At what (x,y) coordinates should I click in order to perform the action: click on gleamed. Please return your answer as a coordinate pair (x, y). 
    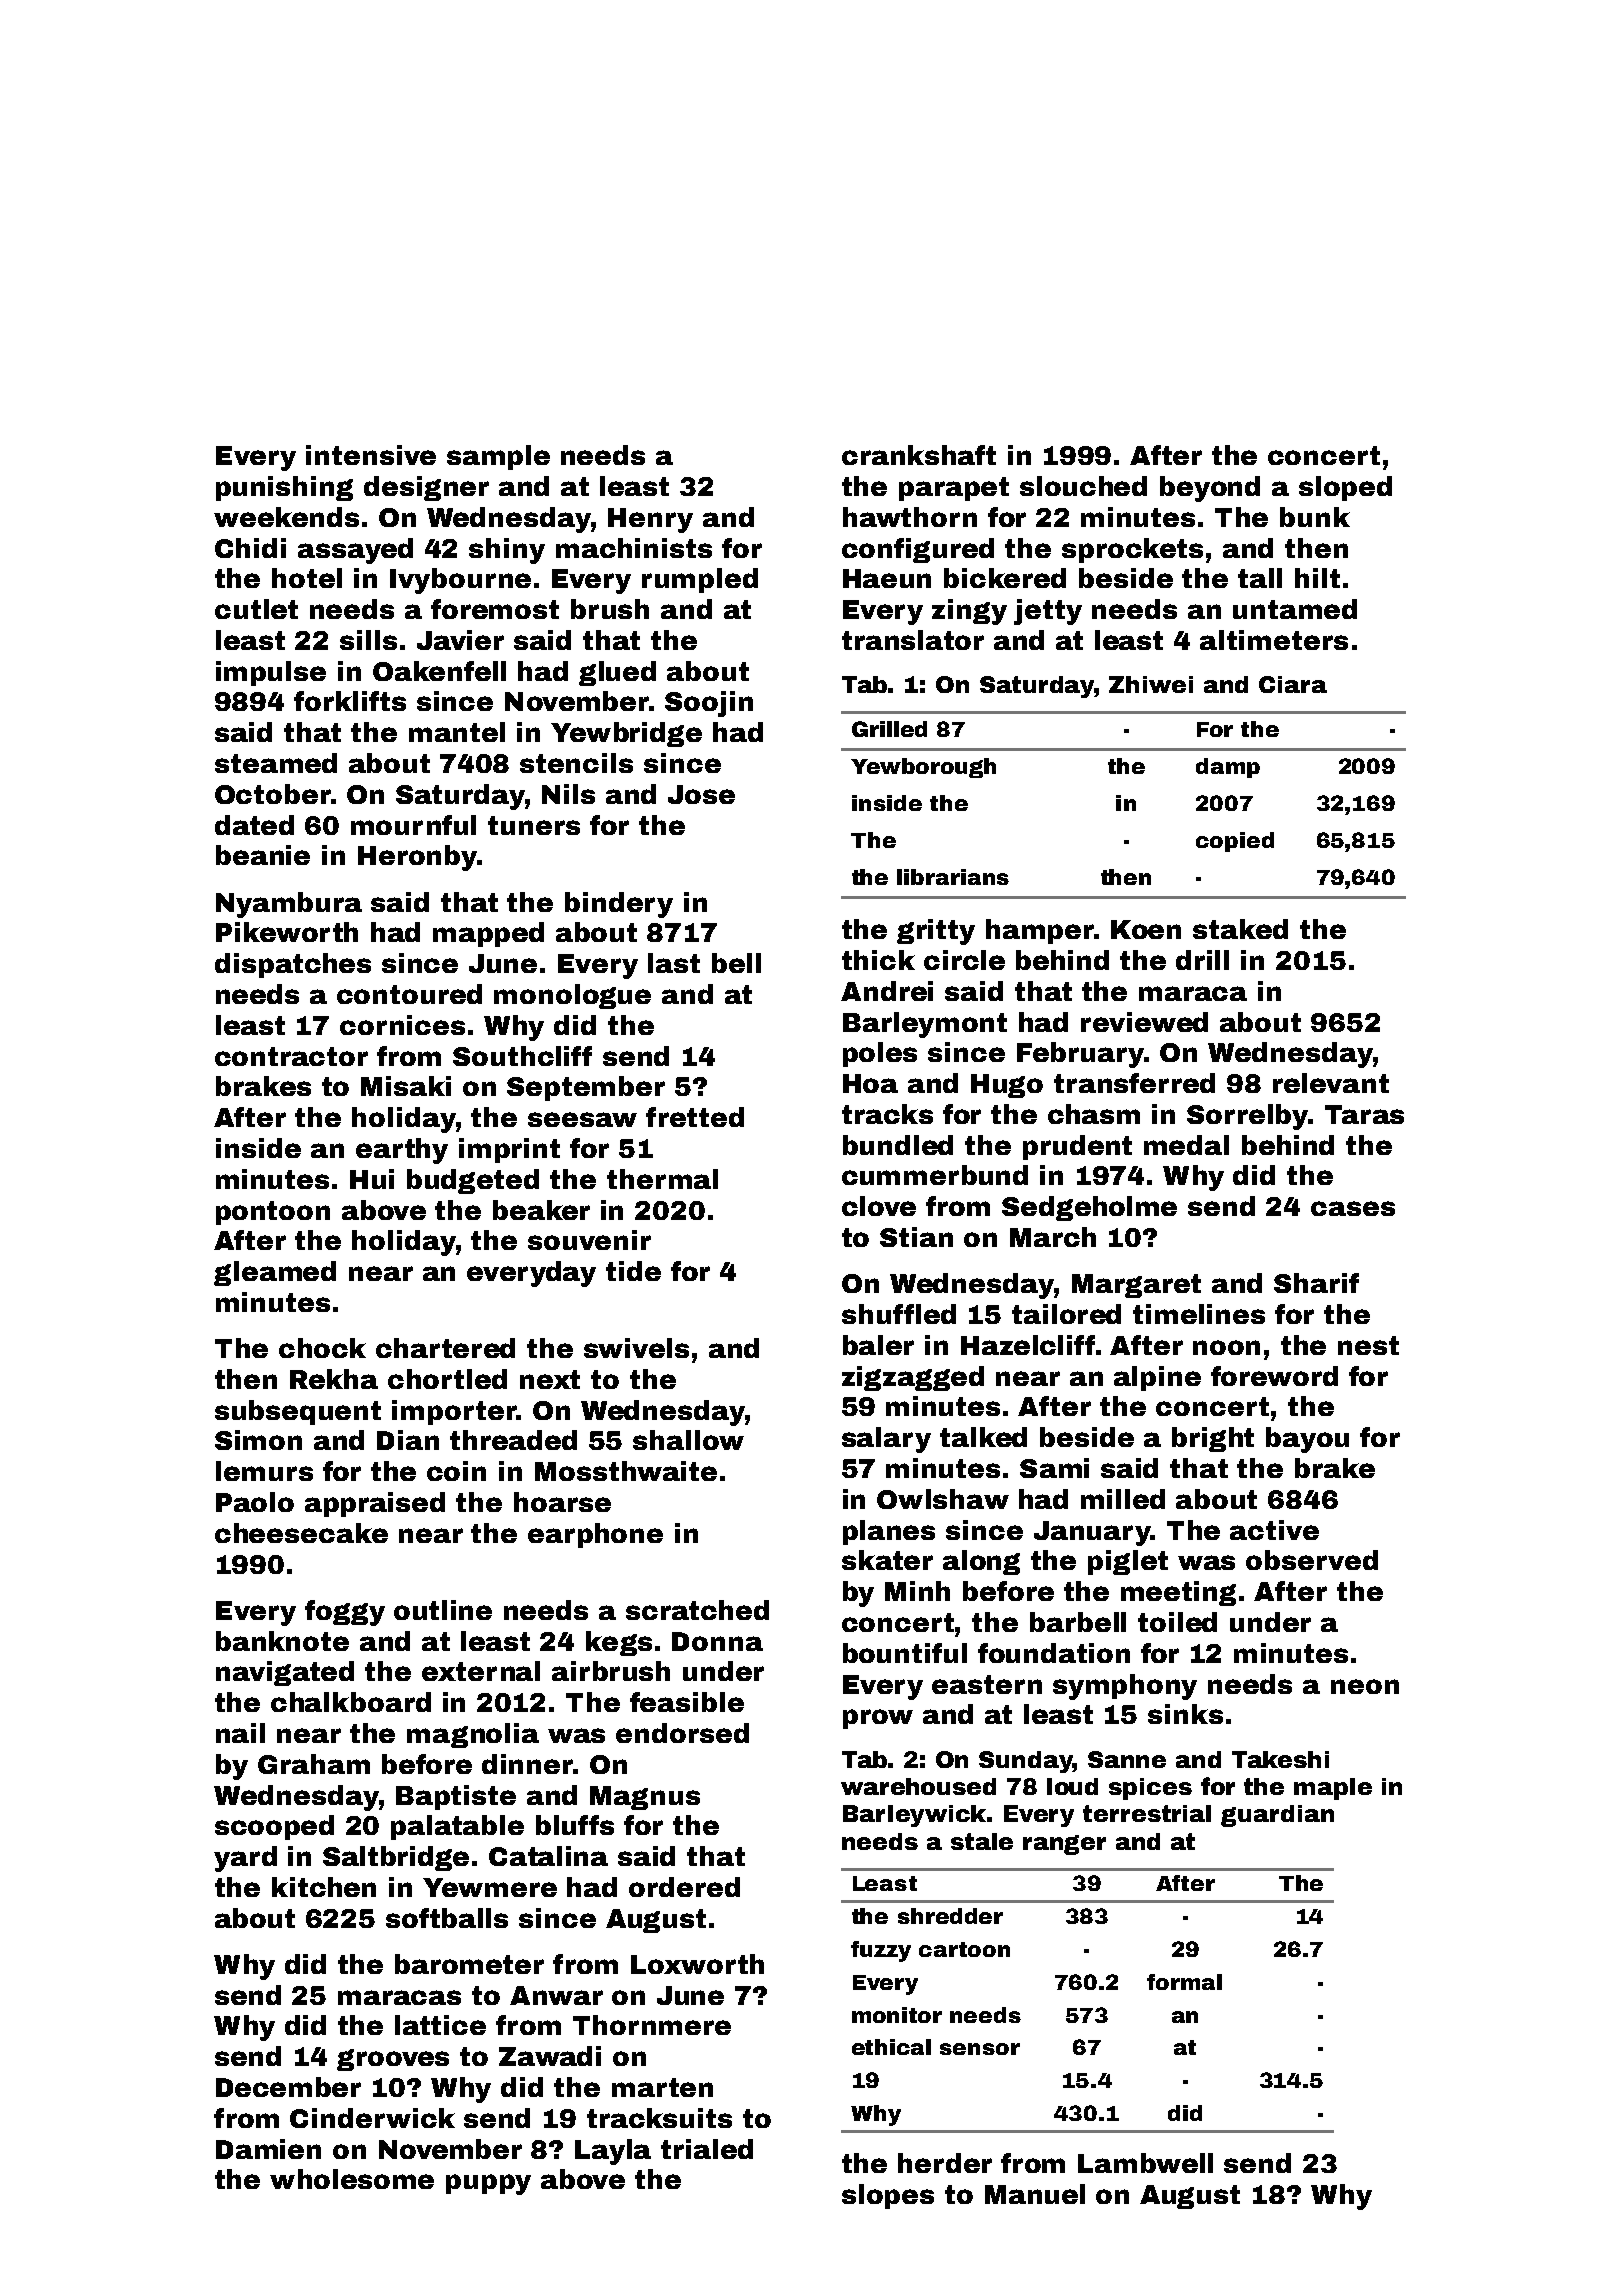
    Looking at the image, I should click on (275, 1273).
